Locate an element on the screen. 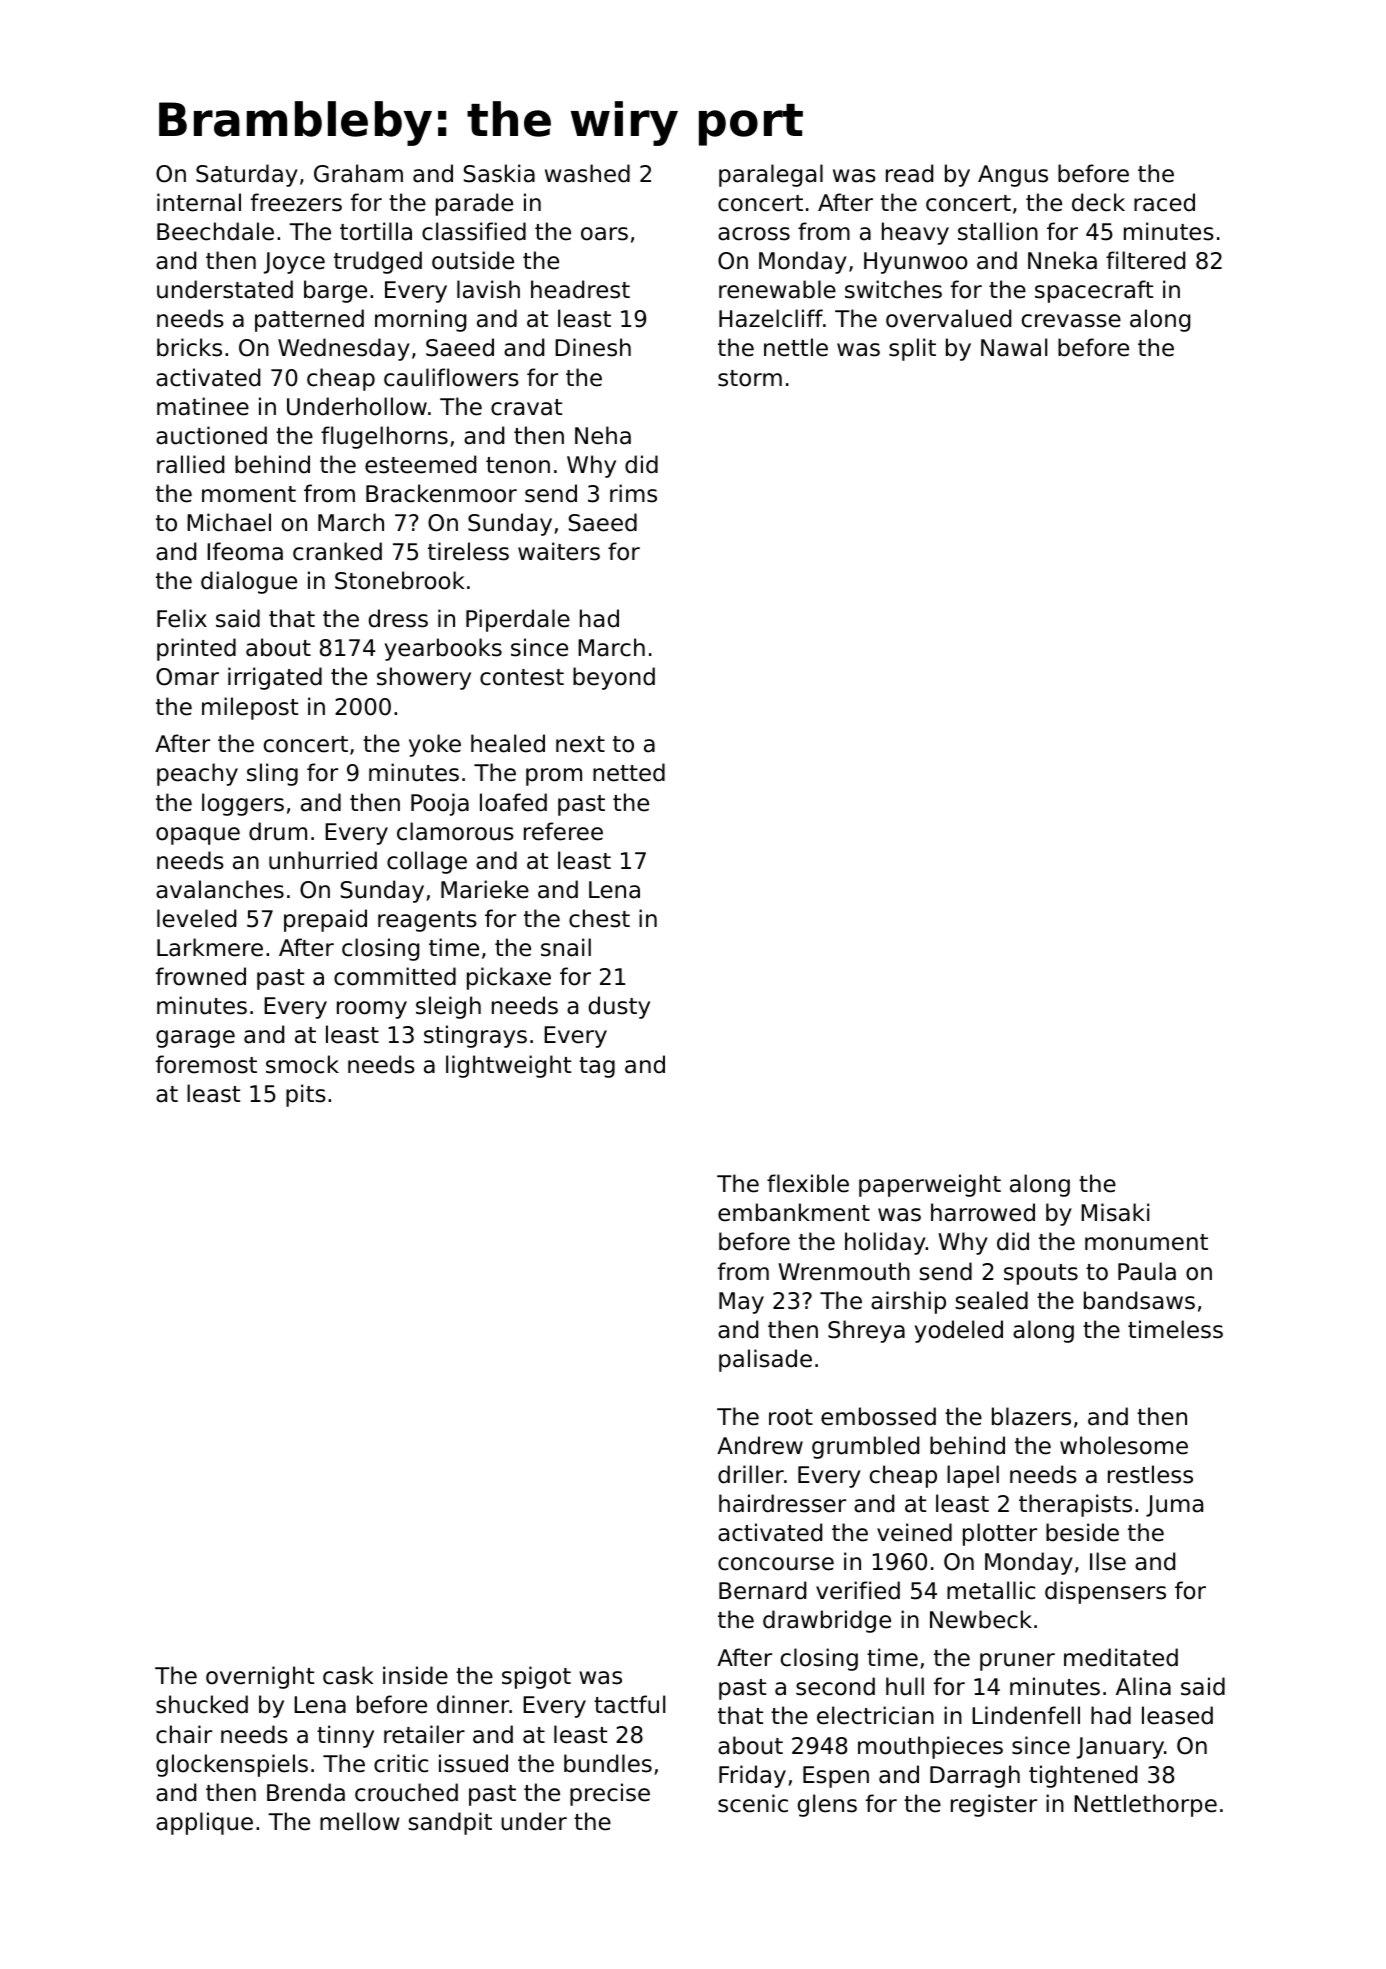 This screenshot has width=1386, height=1969. chest is located at coordinates (599, 918).
